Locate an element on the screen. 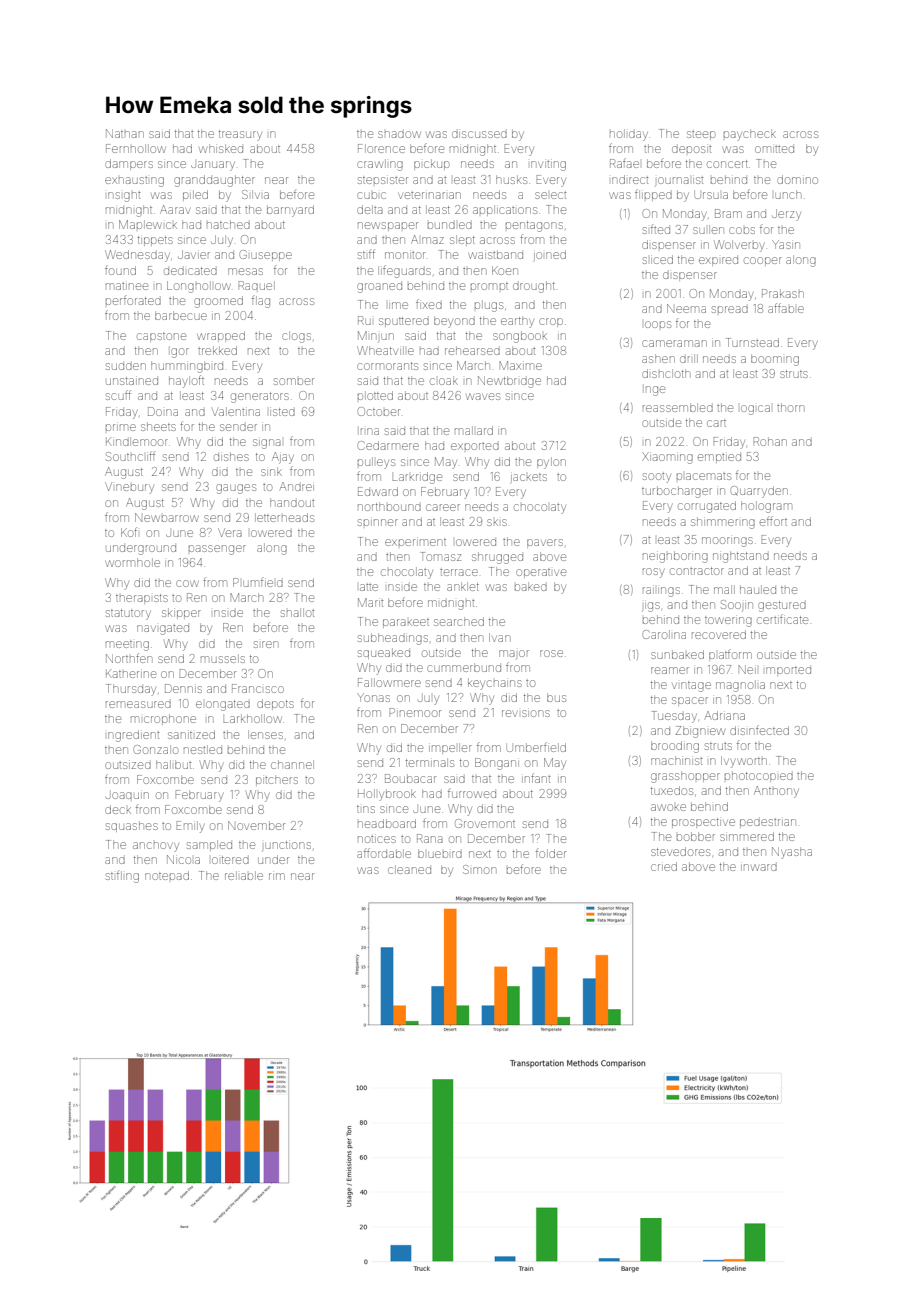  rehearsed is located at coordinates (472, 350).
